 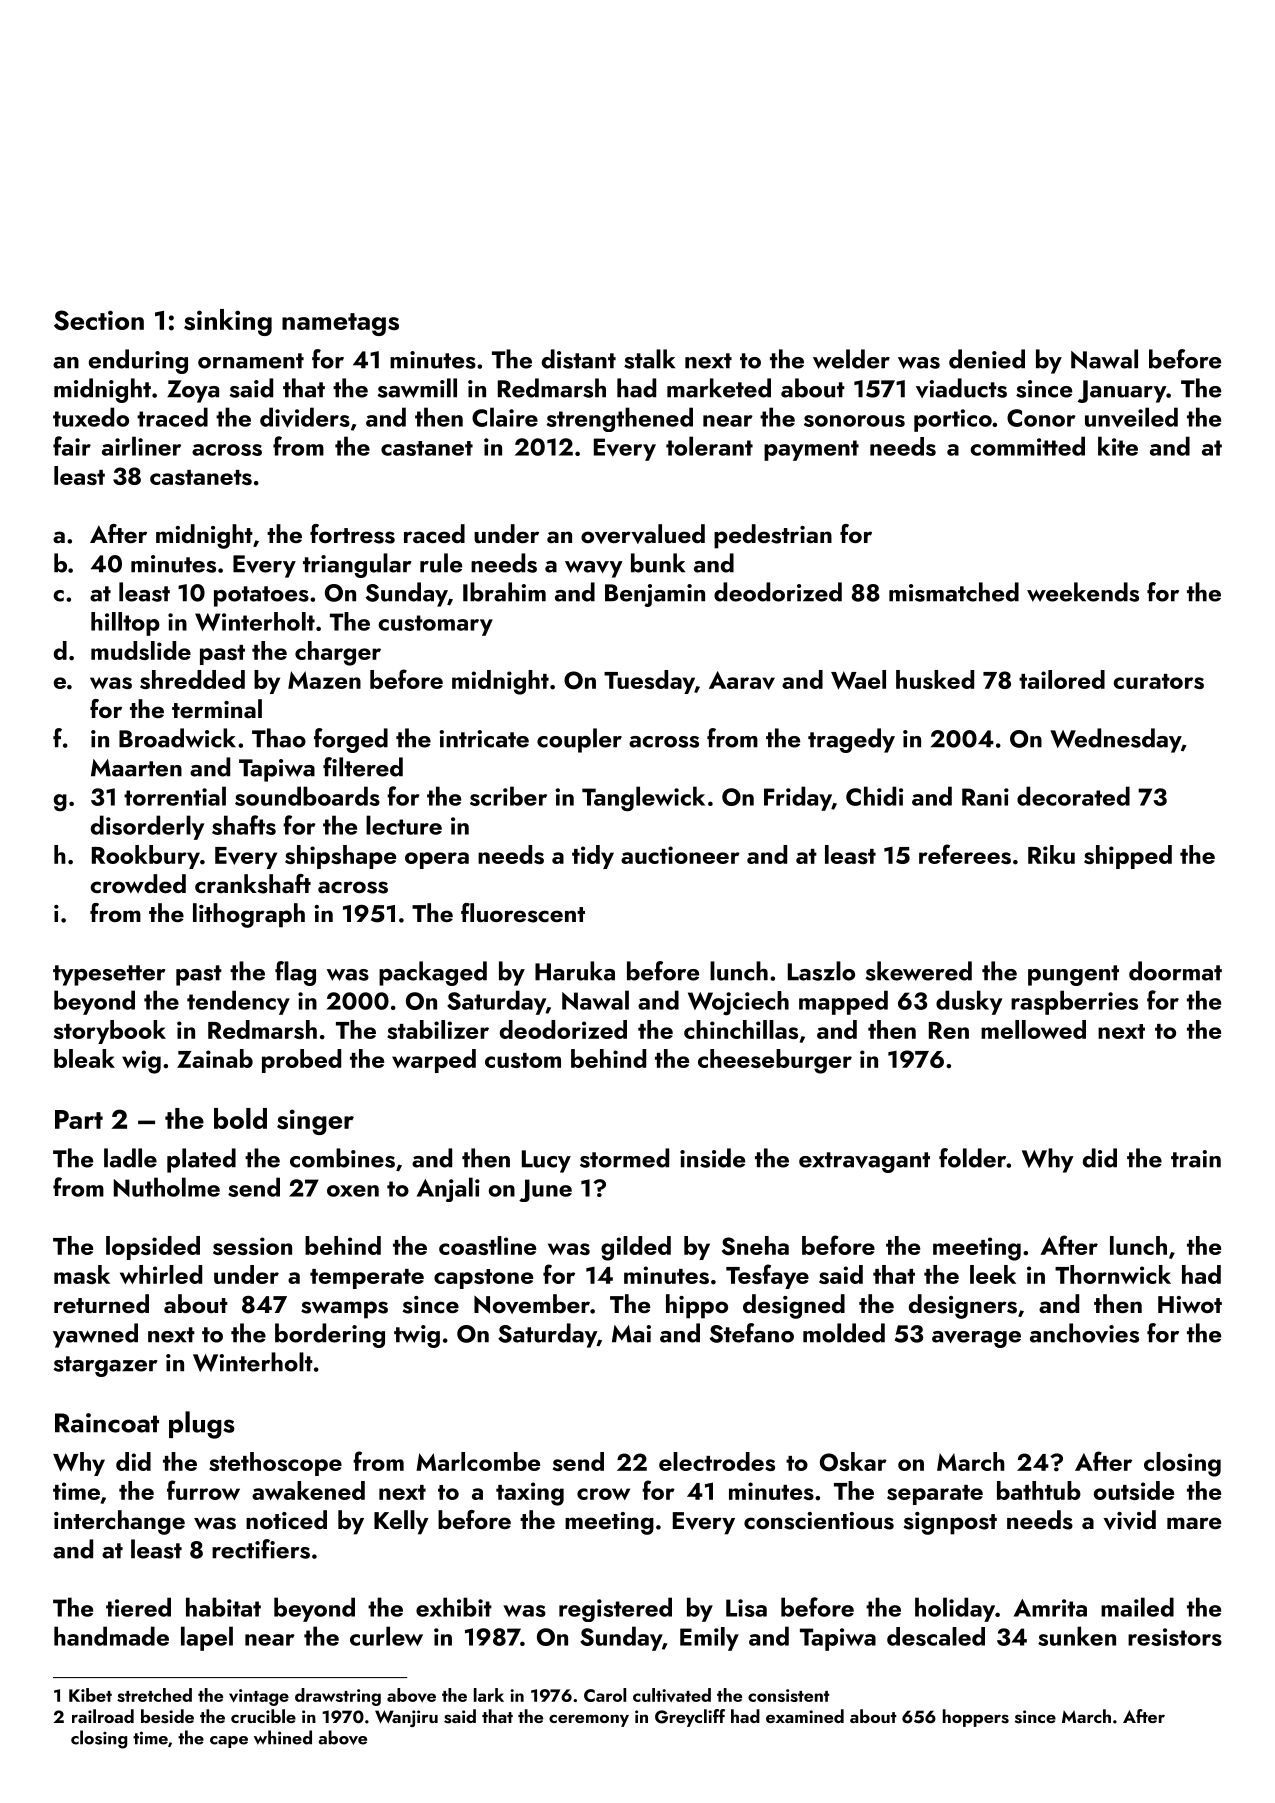 I want to click on raspberries, so click(x=1074, y=1002).
